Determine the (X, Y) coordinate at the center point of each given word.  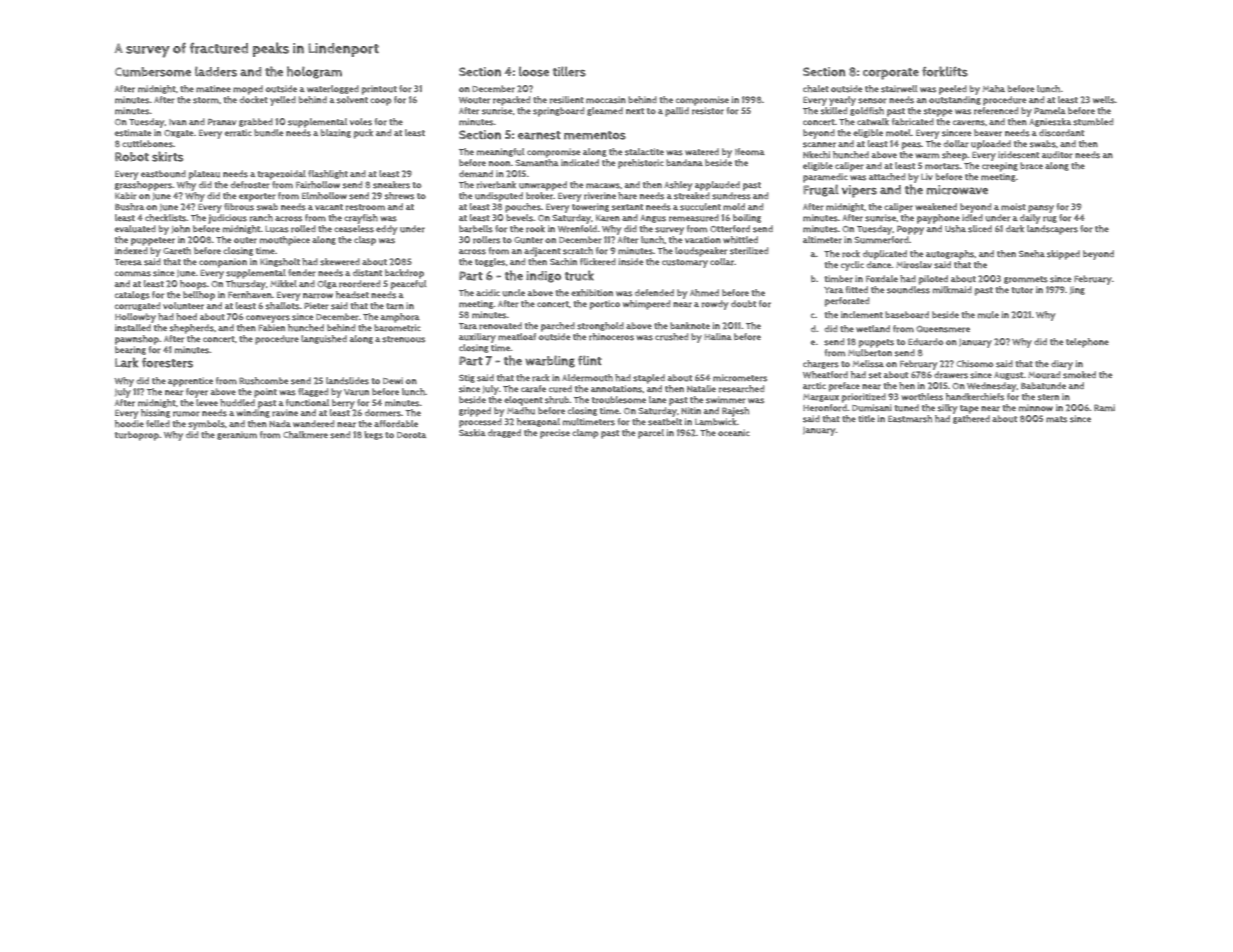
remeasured (694, 218)
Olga (327, 284)
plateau (204, 175)
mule (988, 315)
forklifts (945, 71)
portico (605, 305)
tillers (569, 71)
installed (133, 328)
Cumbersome (153, 72)
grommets (1026, 280)
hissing (155, 413)
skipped (1063, 255)
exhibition (592, 292)
